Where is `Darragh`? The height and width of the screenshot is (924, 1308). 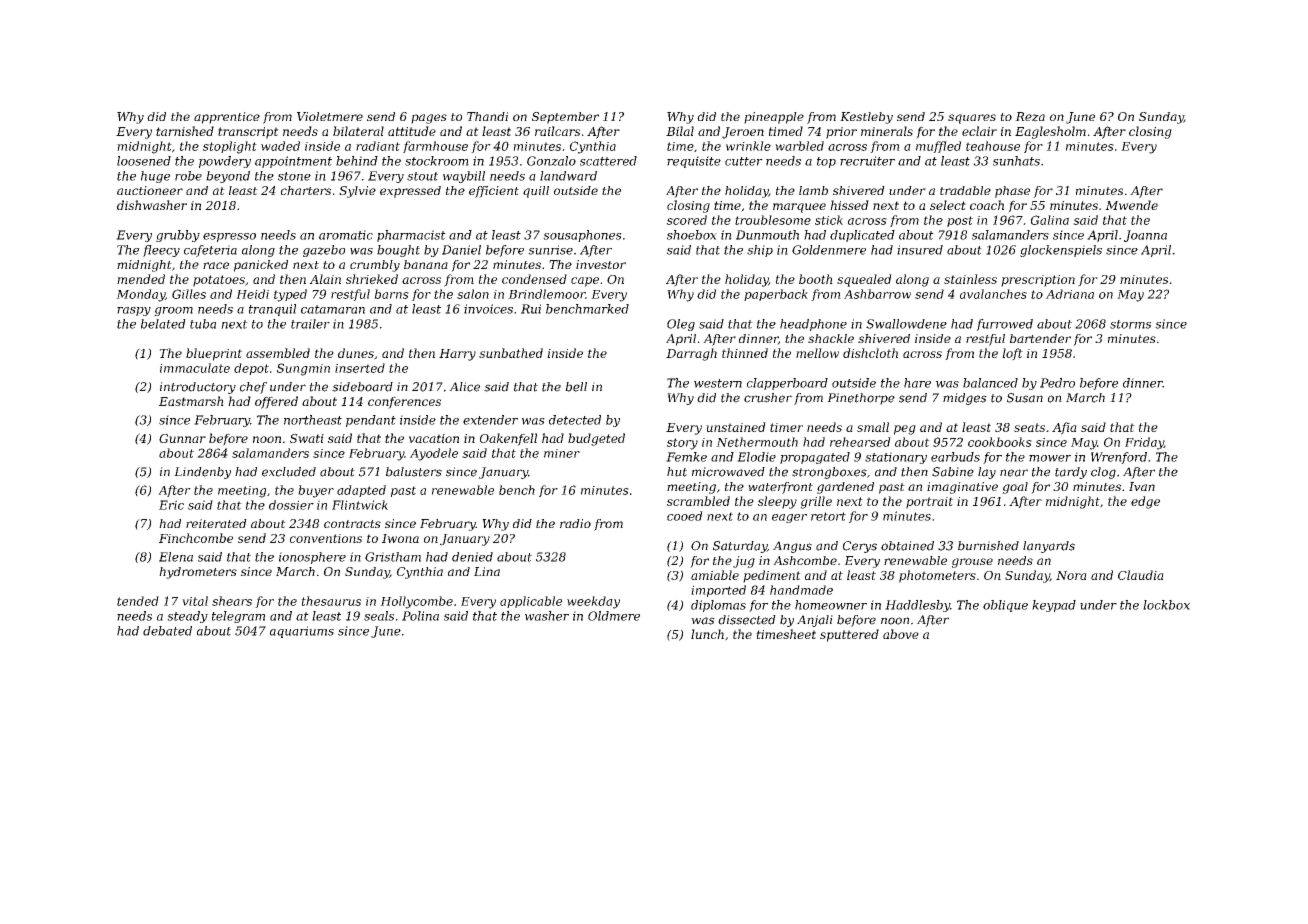 Darragh is located at coordinates (691, 354).
